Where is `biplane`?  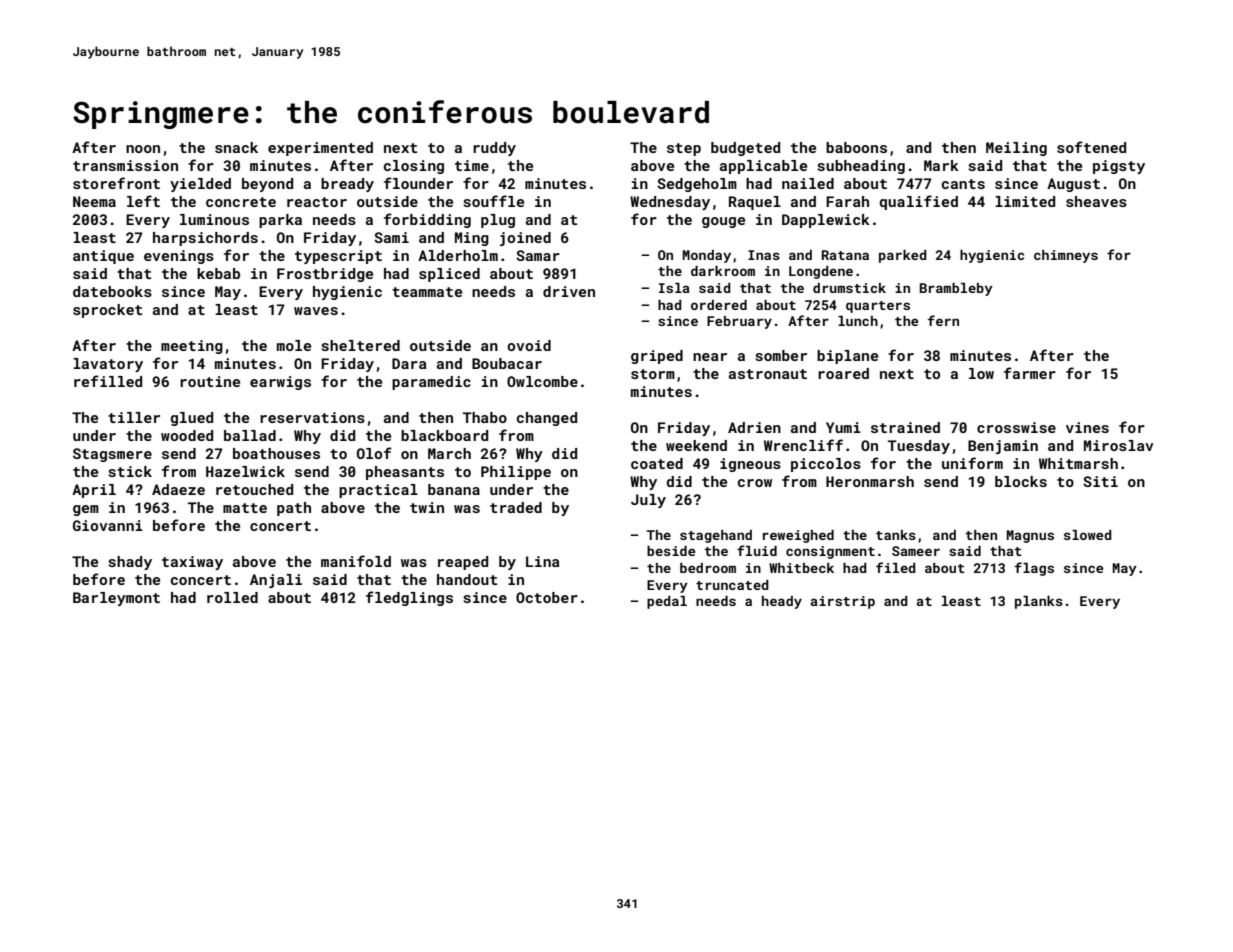 biplane is located at coordinates (847, 357).
